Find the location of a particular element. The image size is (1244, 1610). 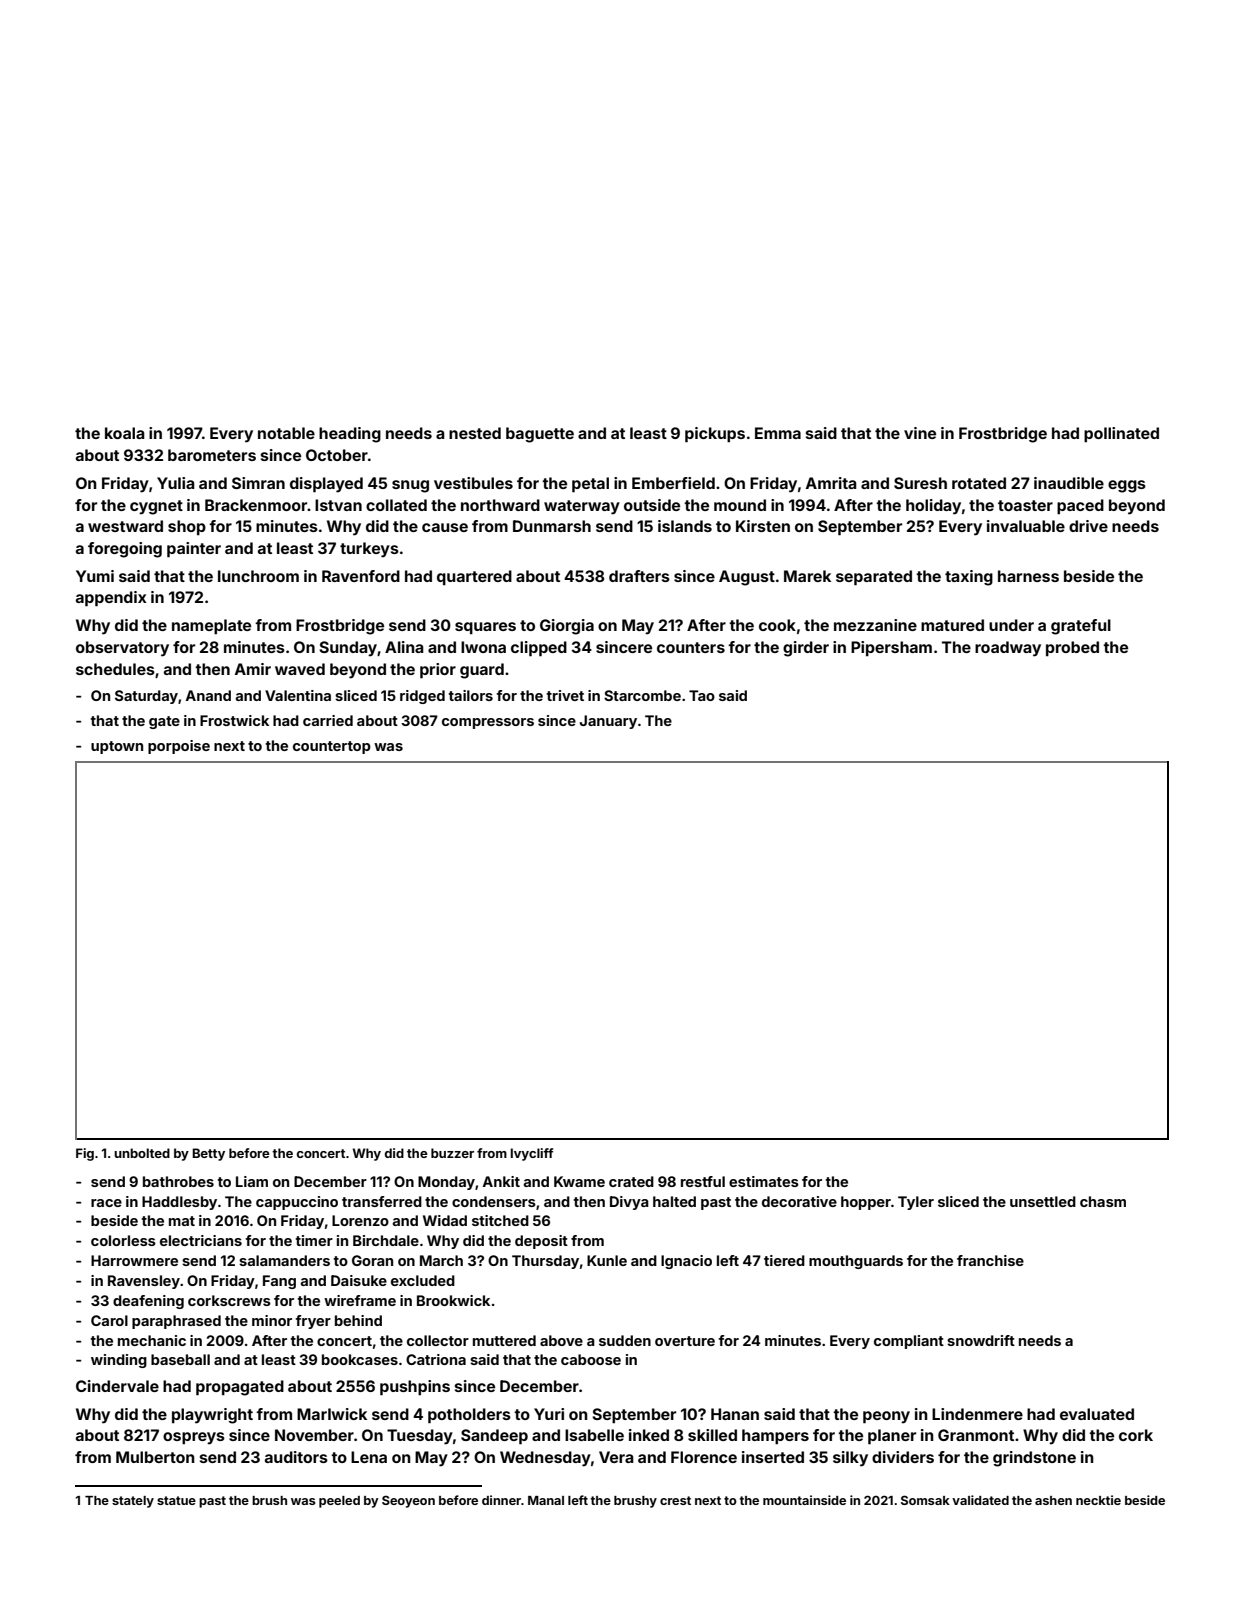

pickups is located at coordinates (715, 434).
